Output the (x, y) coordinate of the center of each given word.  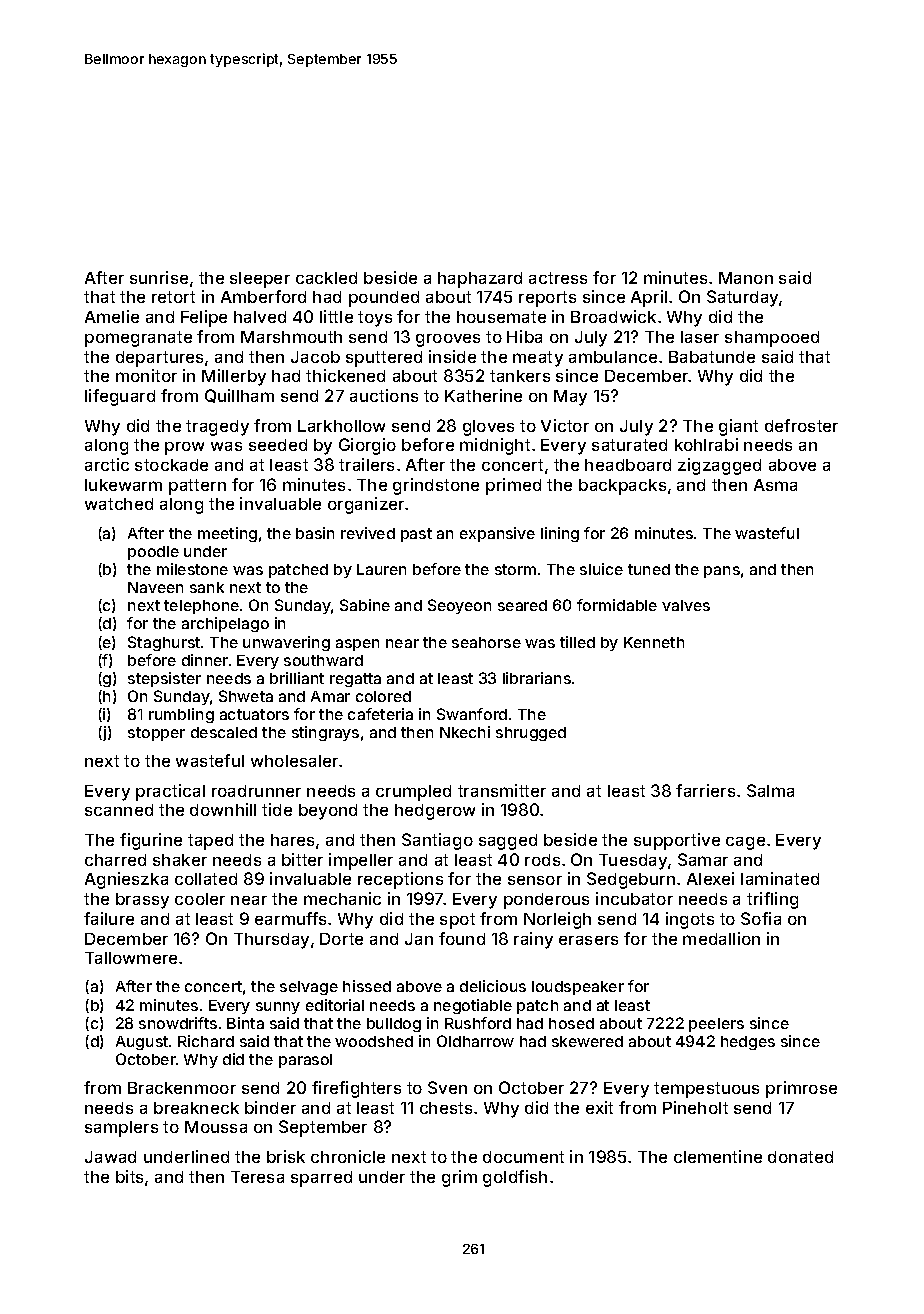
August (142, 1043)
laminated (780, 878)
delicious (493, 986)
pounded (384, 299)
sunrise (159, 277)
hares (292, 840)
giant (738, 427)
